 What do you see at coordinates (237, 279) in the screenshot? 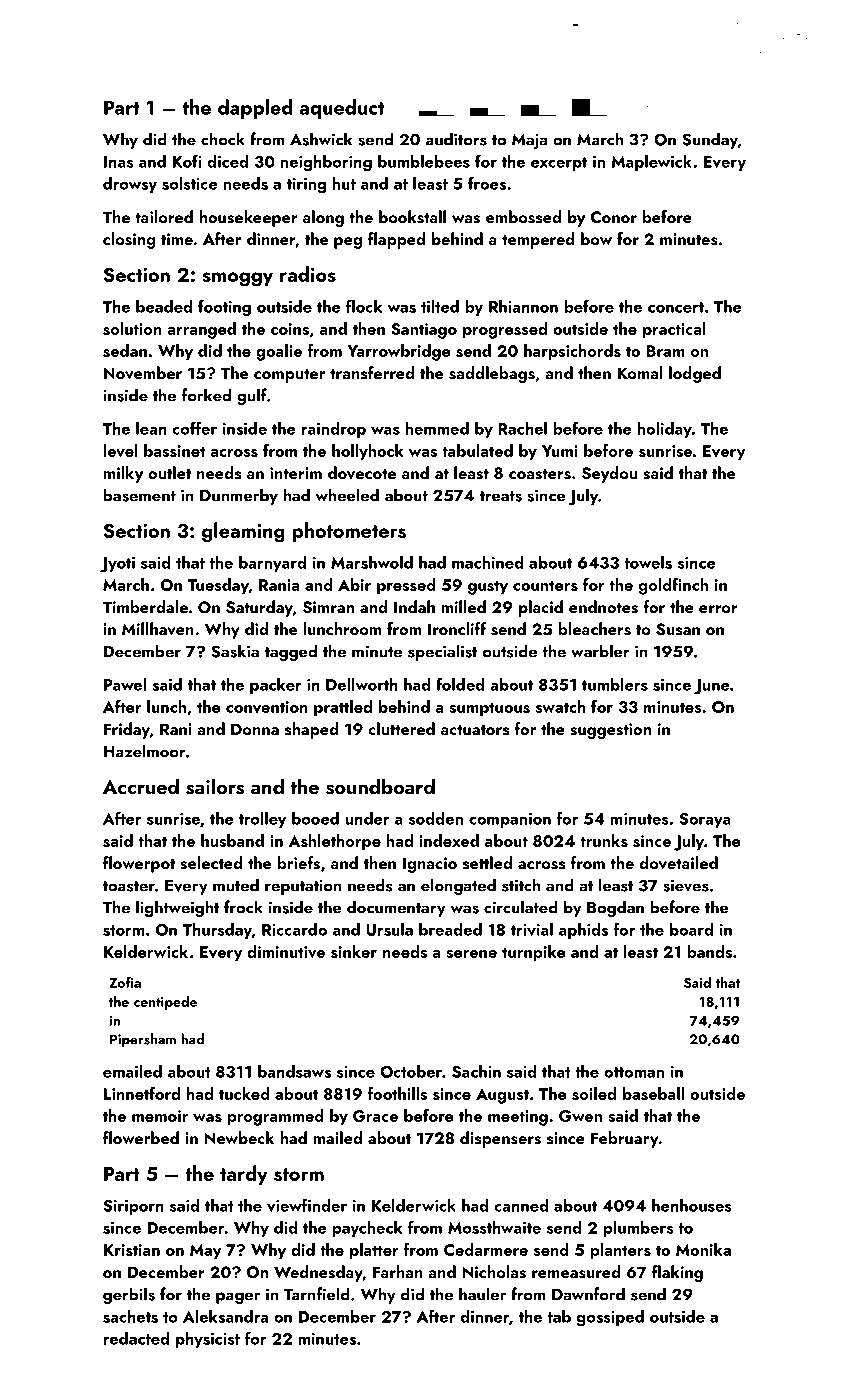
I see `smoggy` at bounding box center [237, 279].
